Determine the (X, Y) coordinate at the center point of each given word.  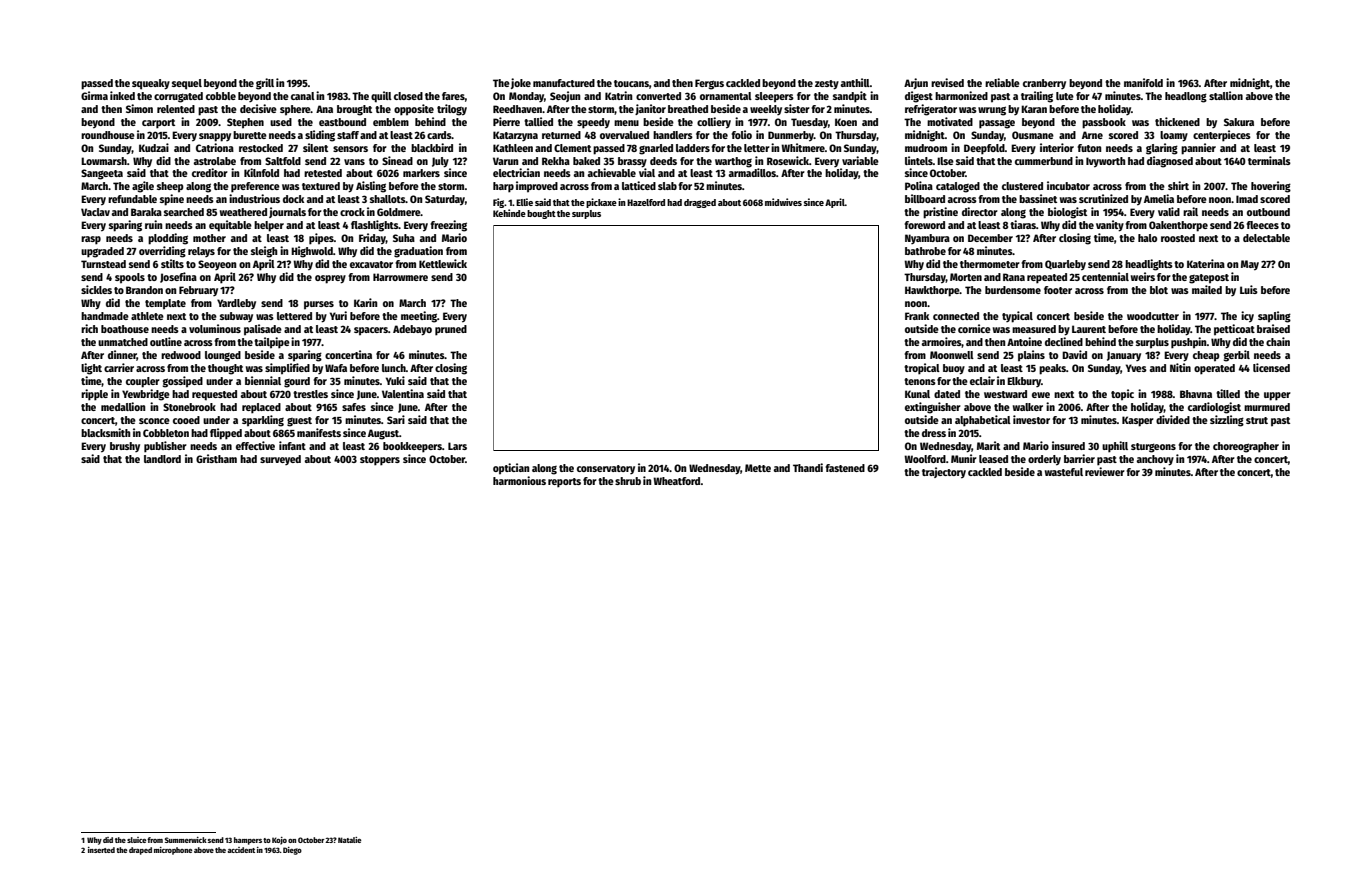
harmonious (519, 480)
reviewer (1105, 471)
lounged (223, 356)
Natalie (349, 840)
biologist (1067, 213)
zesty (827, 85)
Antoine (1024, 341)
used (281, 122)
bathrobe (925, 251)
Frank (917, 316)
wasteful (1064, 472)
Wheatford (677, 481)
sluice (136, 840)
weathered (243, 212)
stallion (1226, 95)
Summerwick (186, 840)
